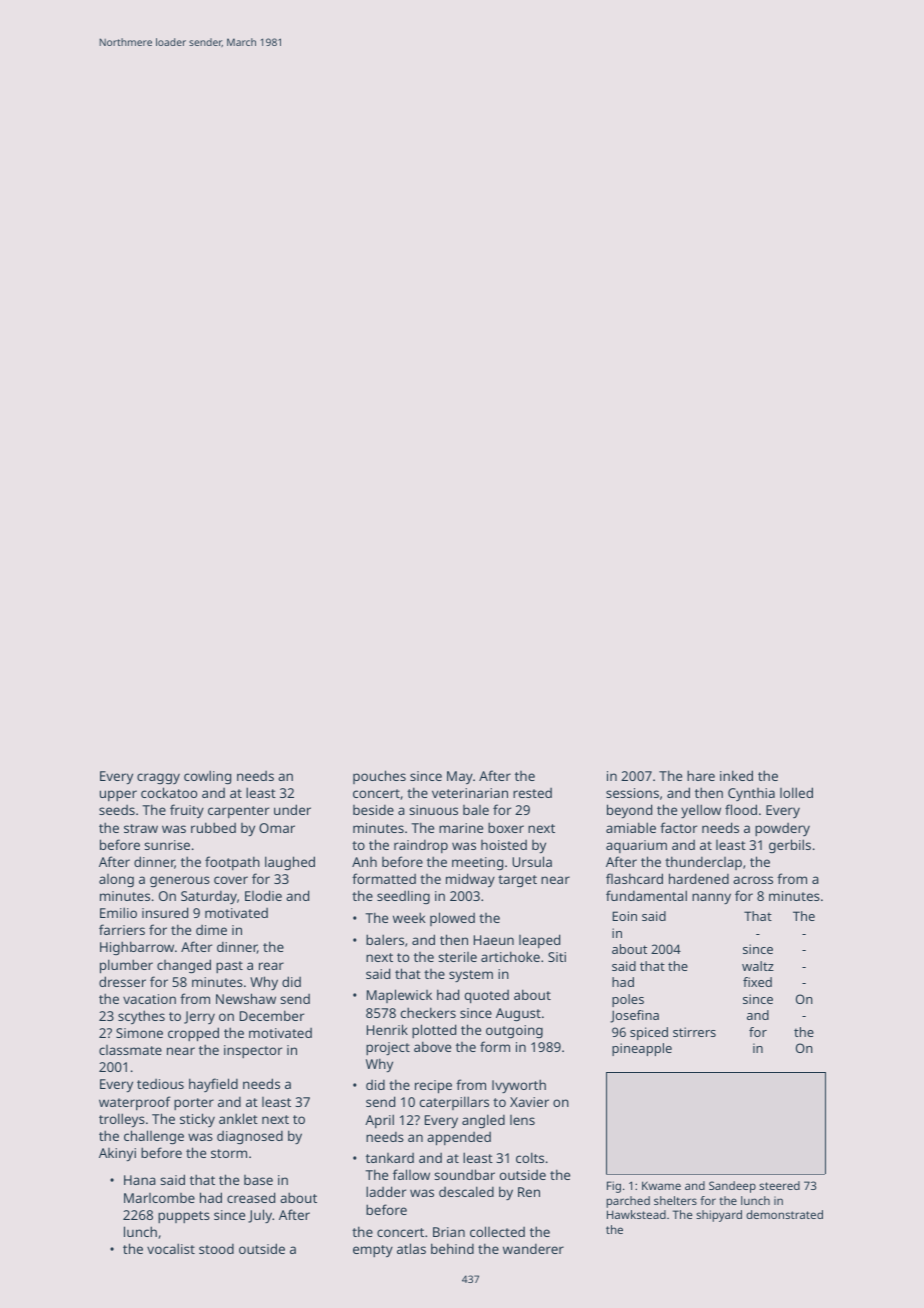 This image has width=924, height=1308. I want to click on inked, so click(736, 775).
